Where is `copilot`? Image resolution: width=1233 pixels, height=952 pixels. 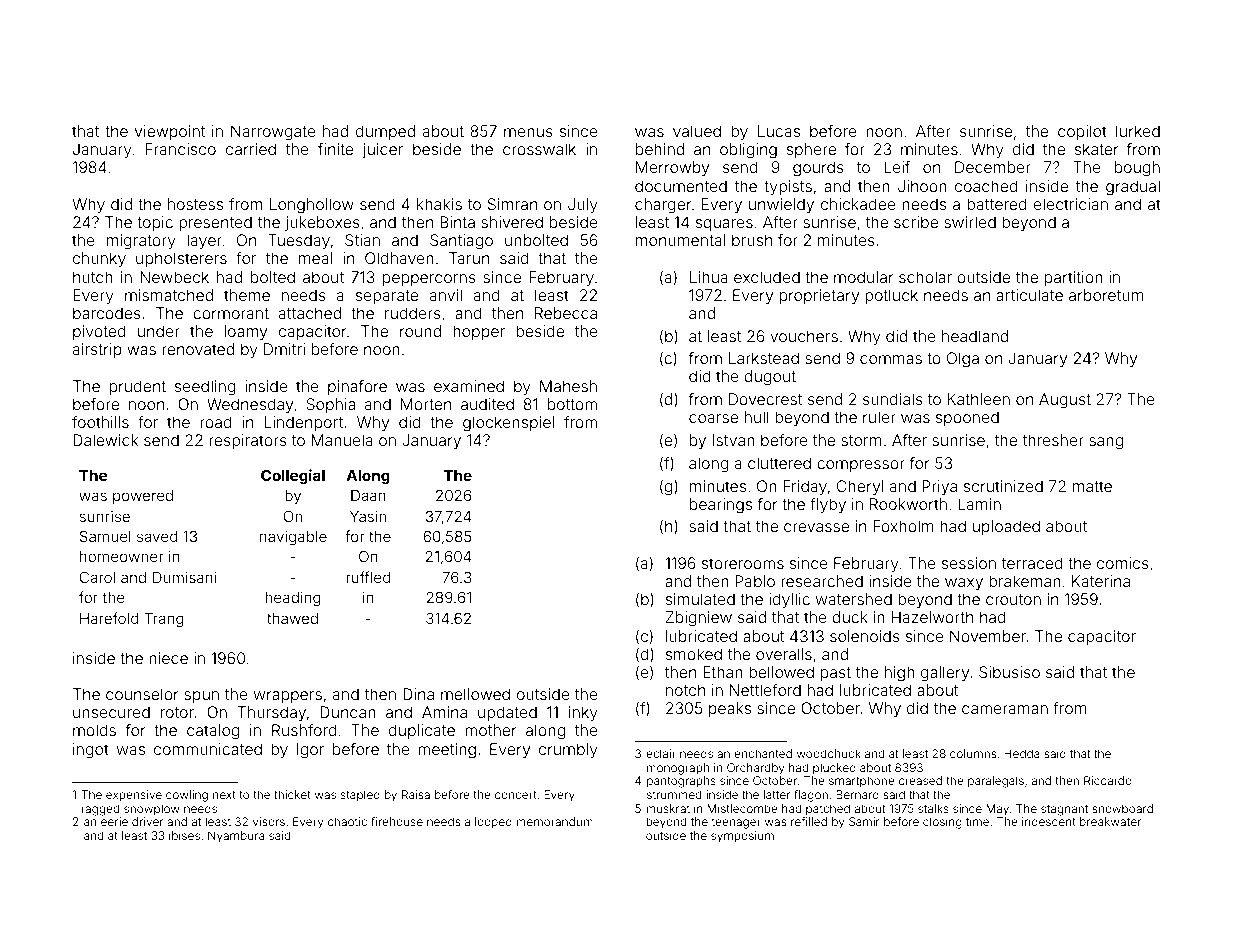 copilot is located at coordinates (1082, 132).
